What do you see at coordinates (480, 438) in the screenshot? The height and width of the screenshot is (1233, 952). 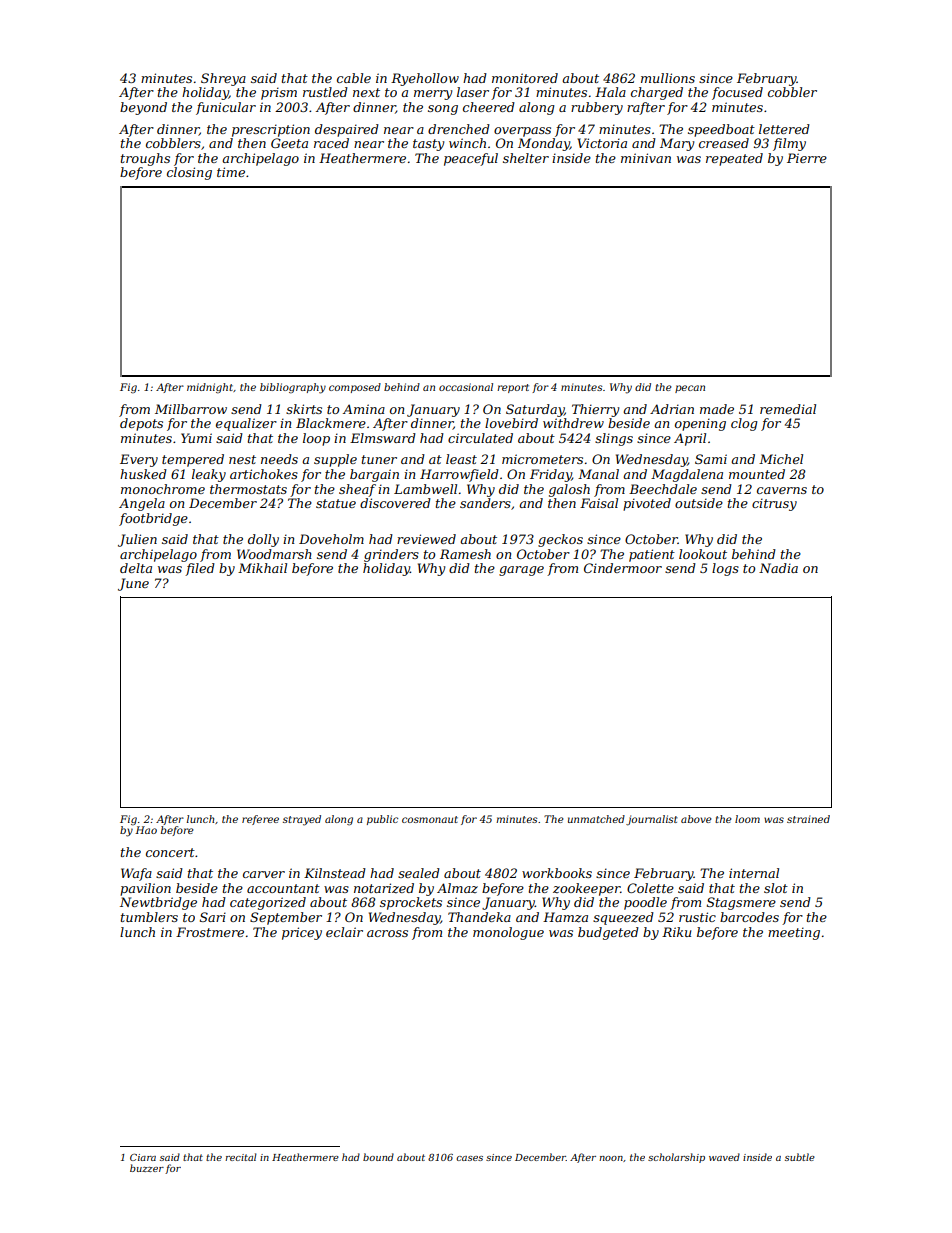 I see `circulated` at bounding box center [480, 438].
